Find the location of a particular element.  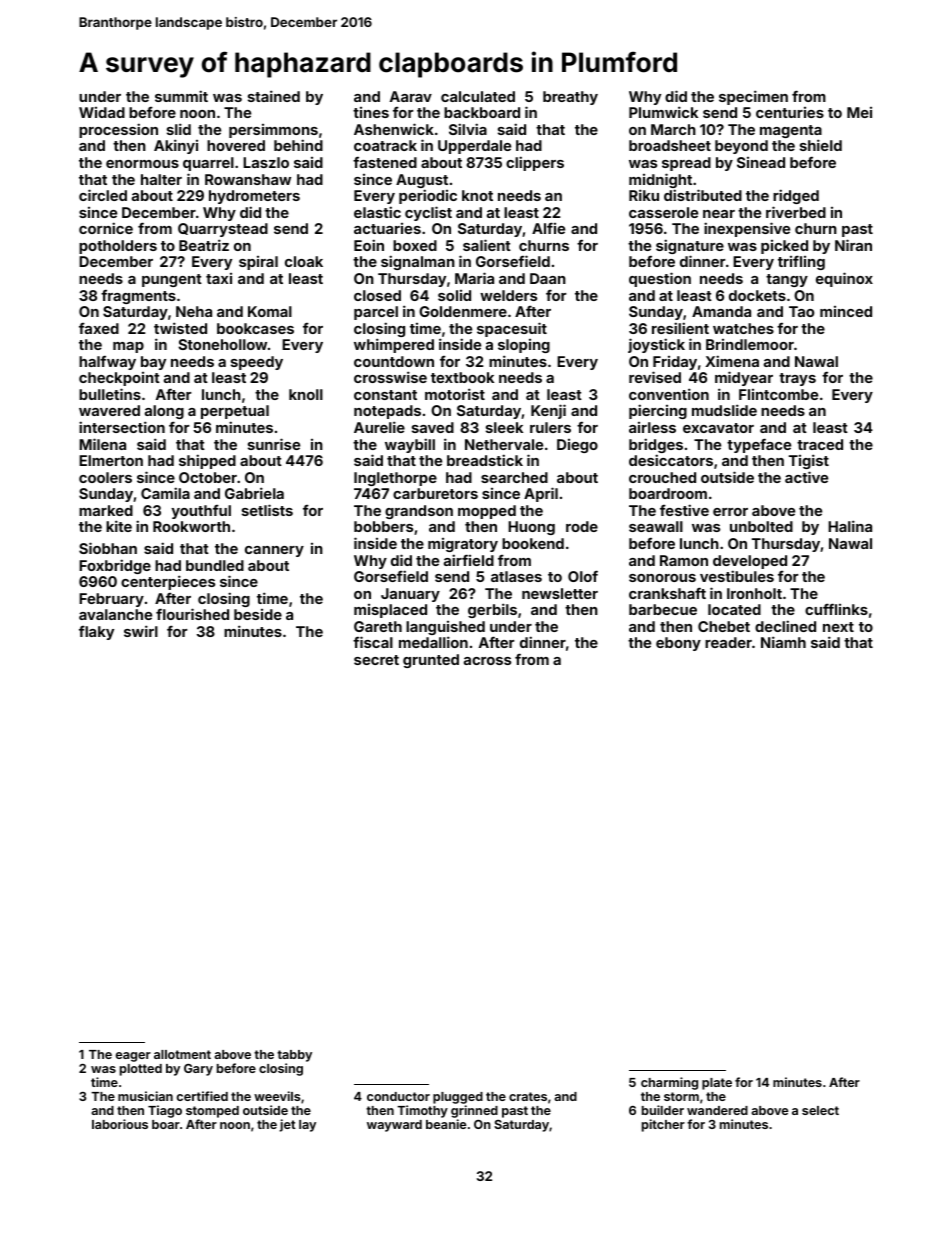

cloak is located at coordinates (304, 261).
